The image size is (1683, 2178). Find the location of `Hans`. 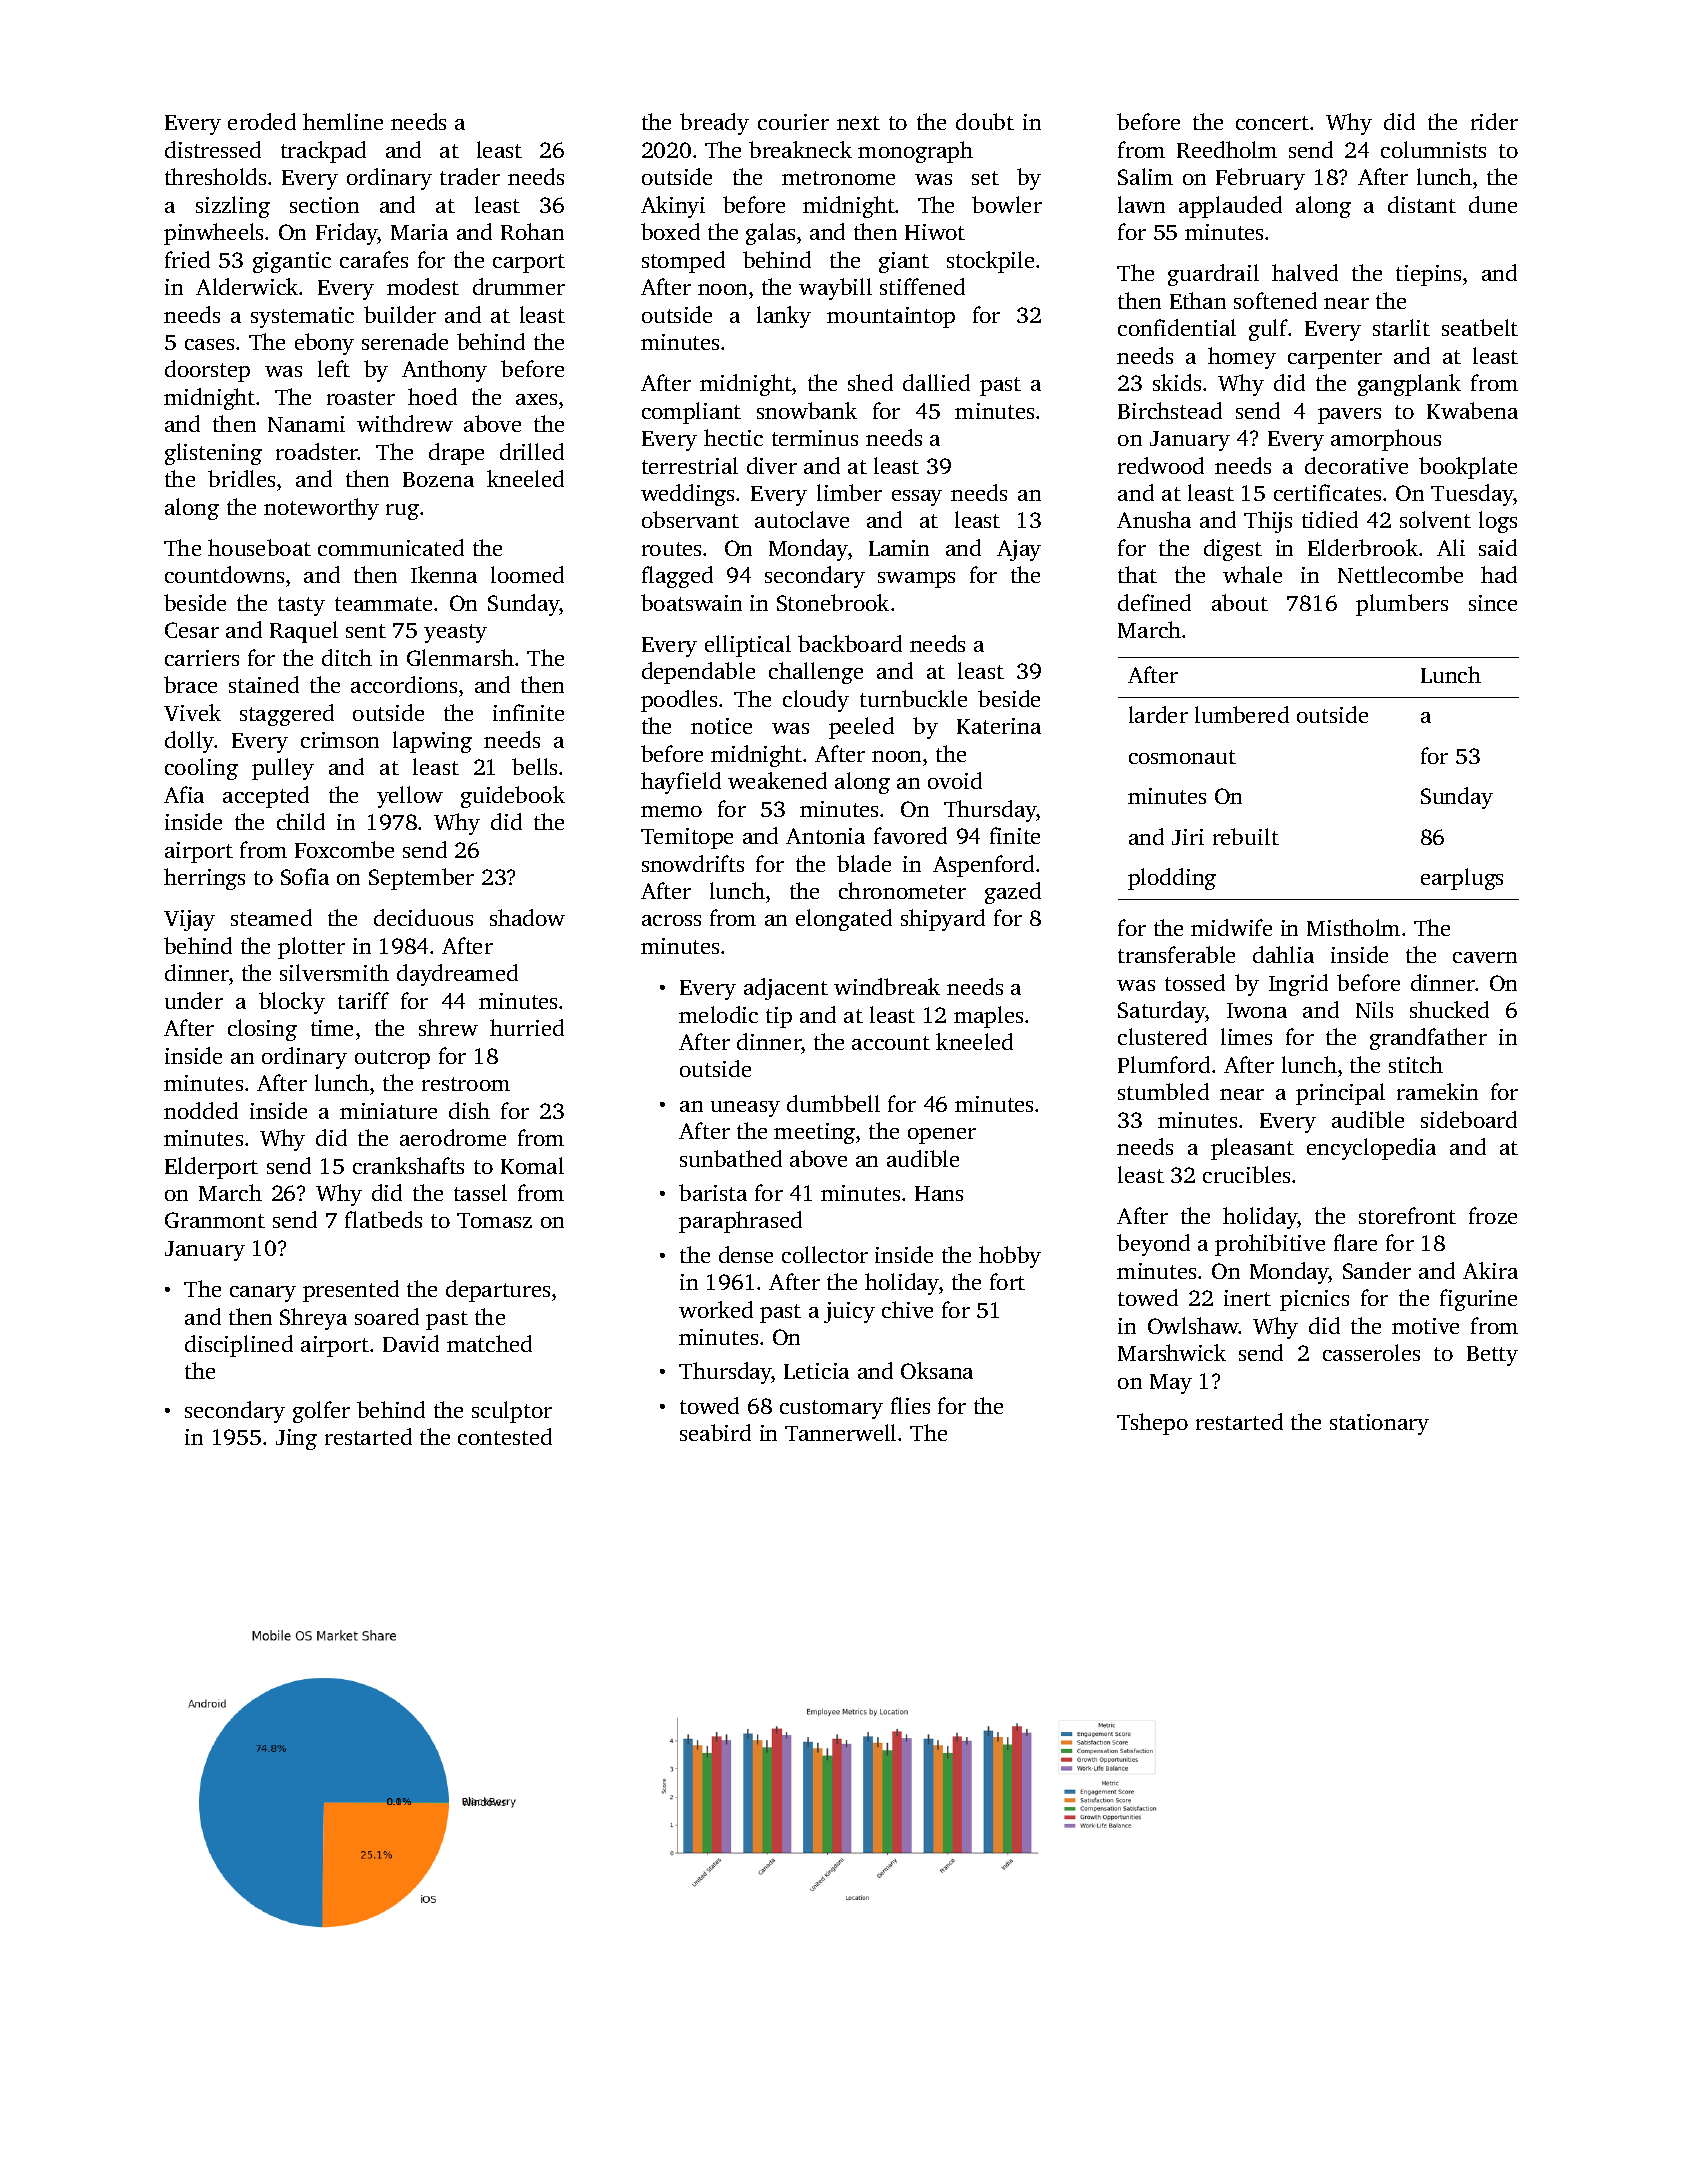

Hans is located at coordinates (939, 1193).
